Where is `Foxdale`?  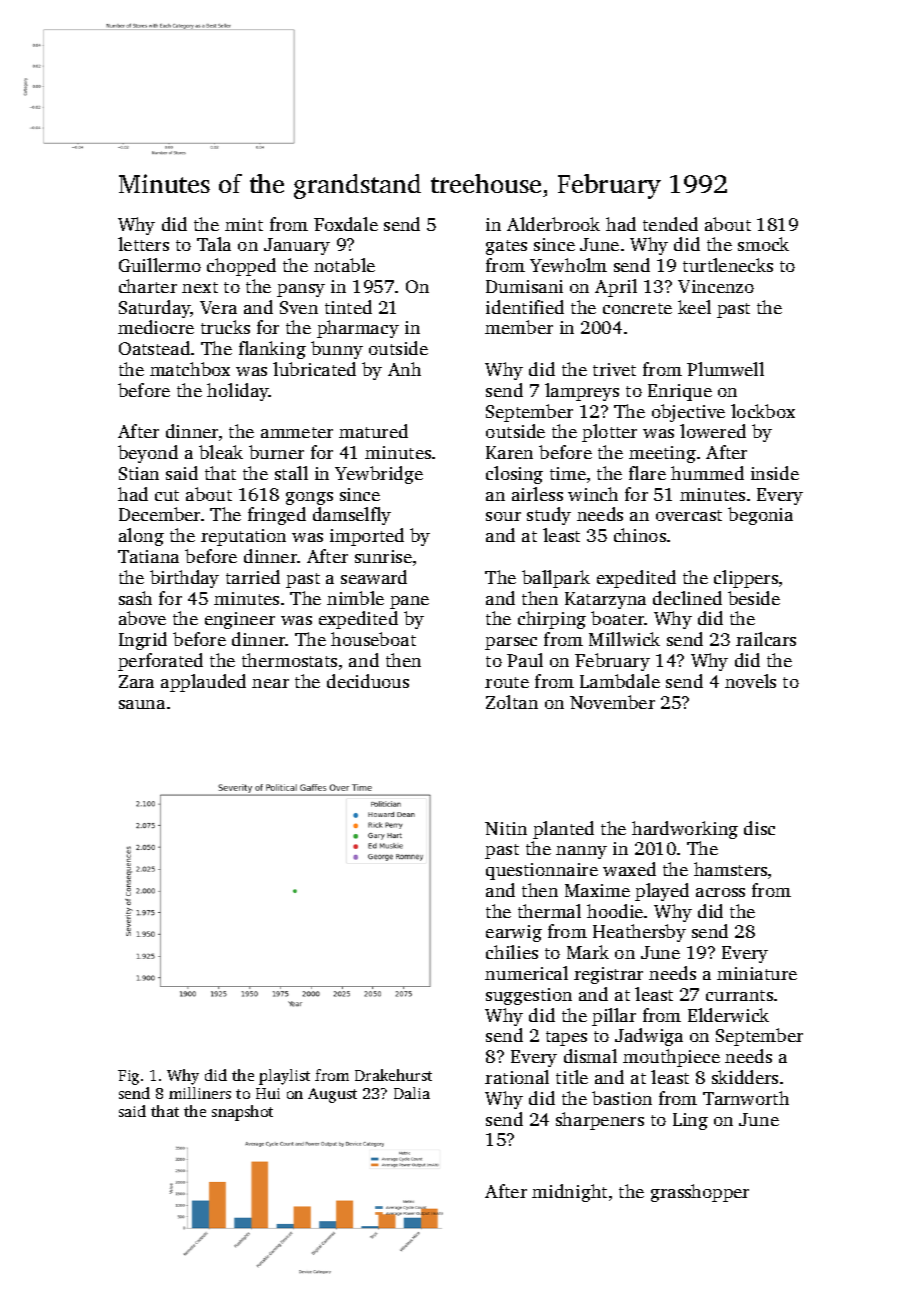
Foxdale is located at coordinates (346, 224).
